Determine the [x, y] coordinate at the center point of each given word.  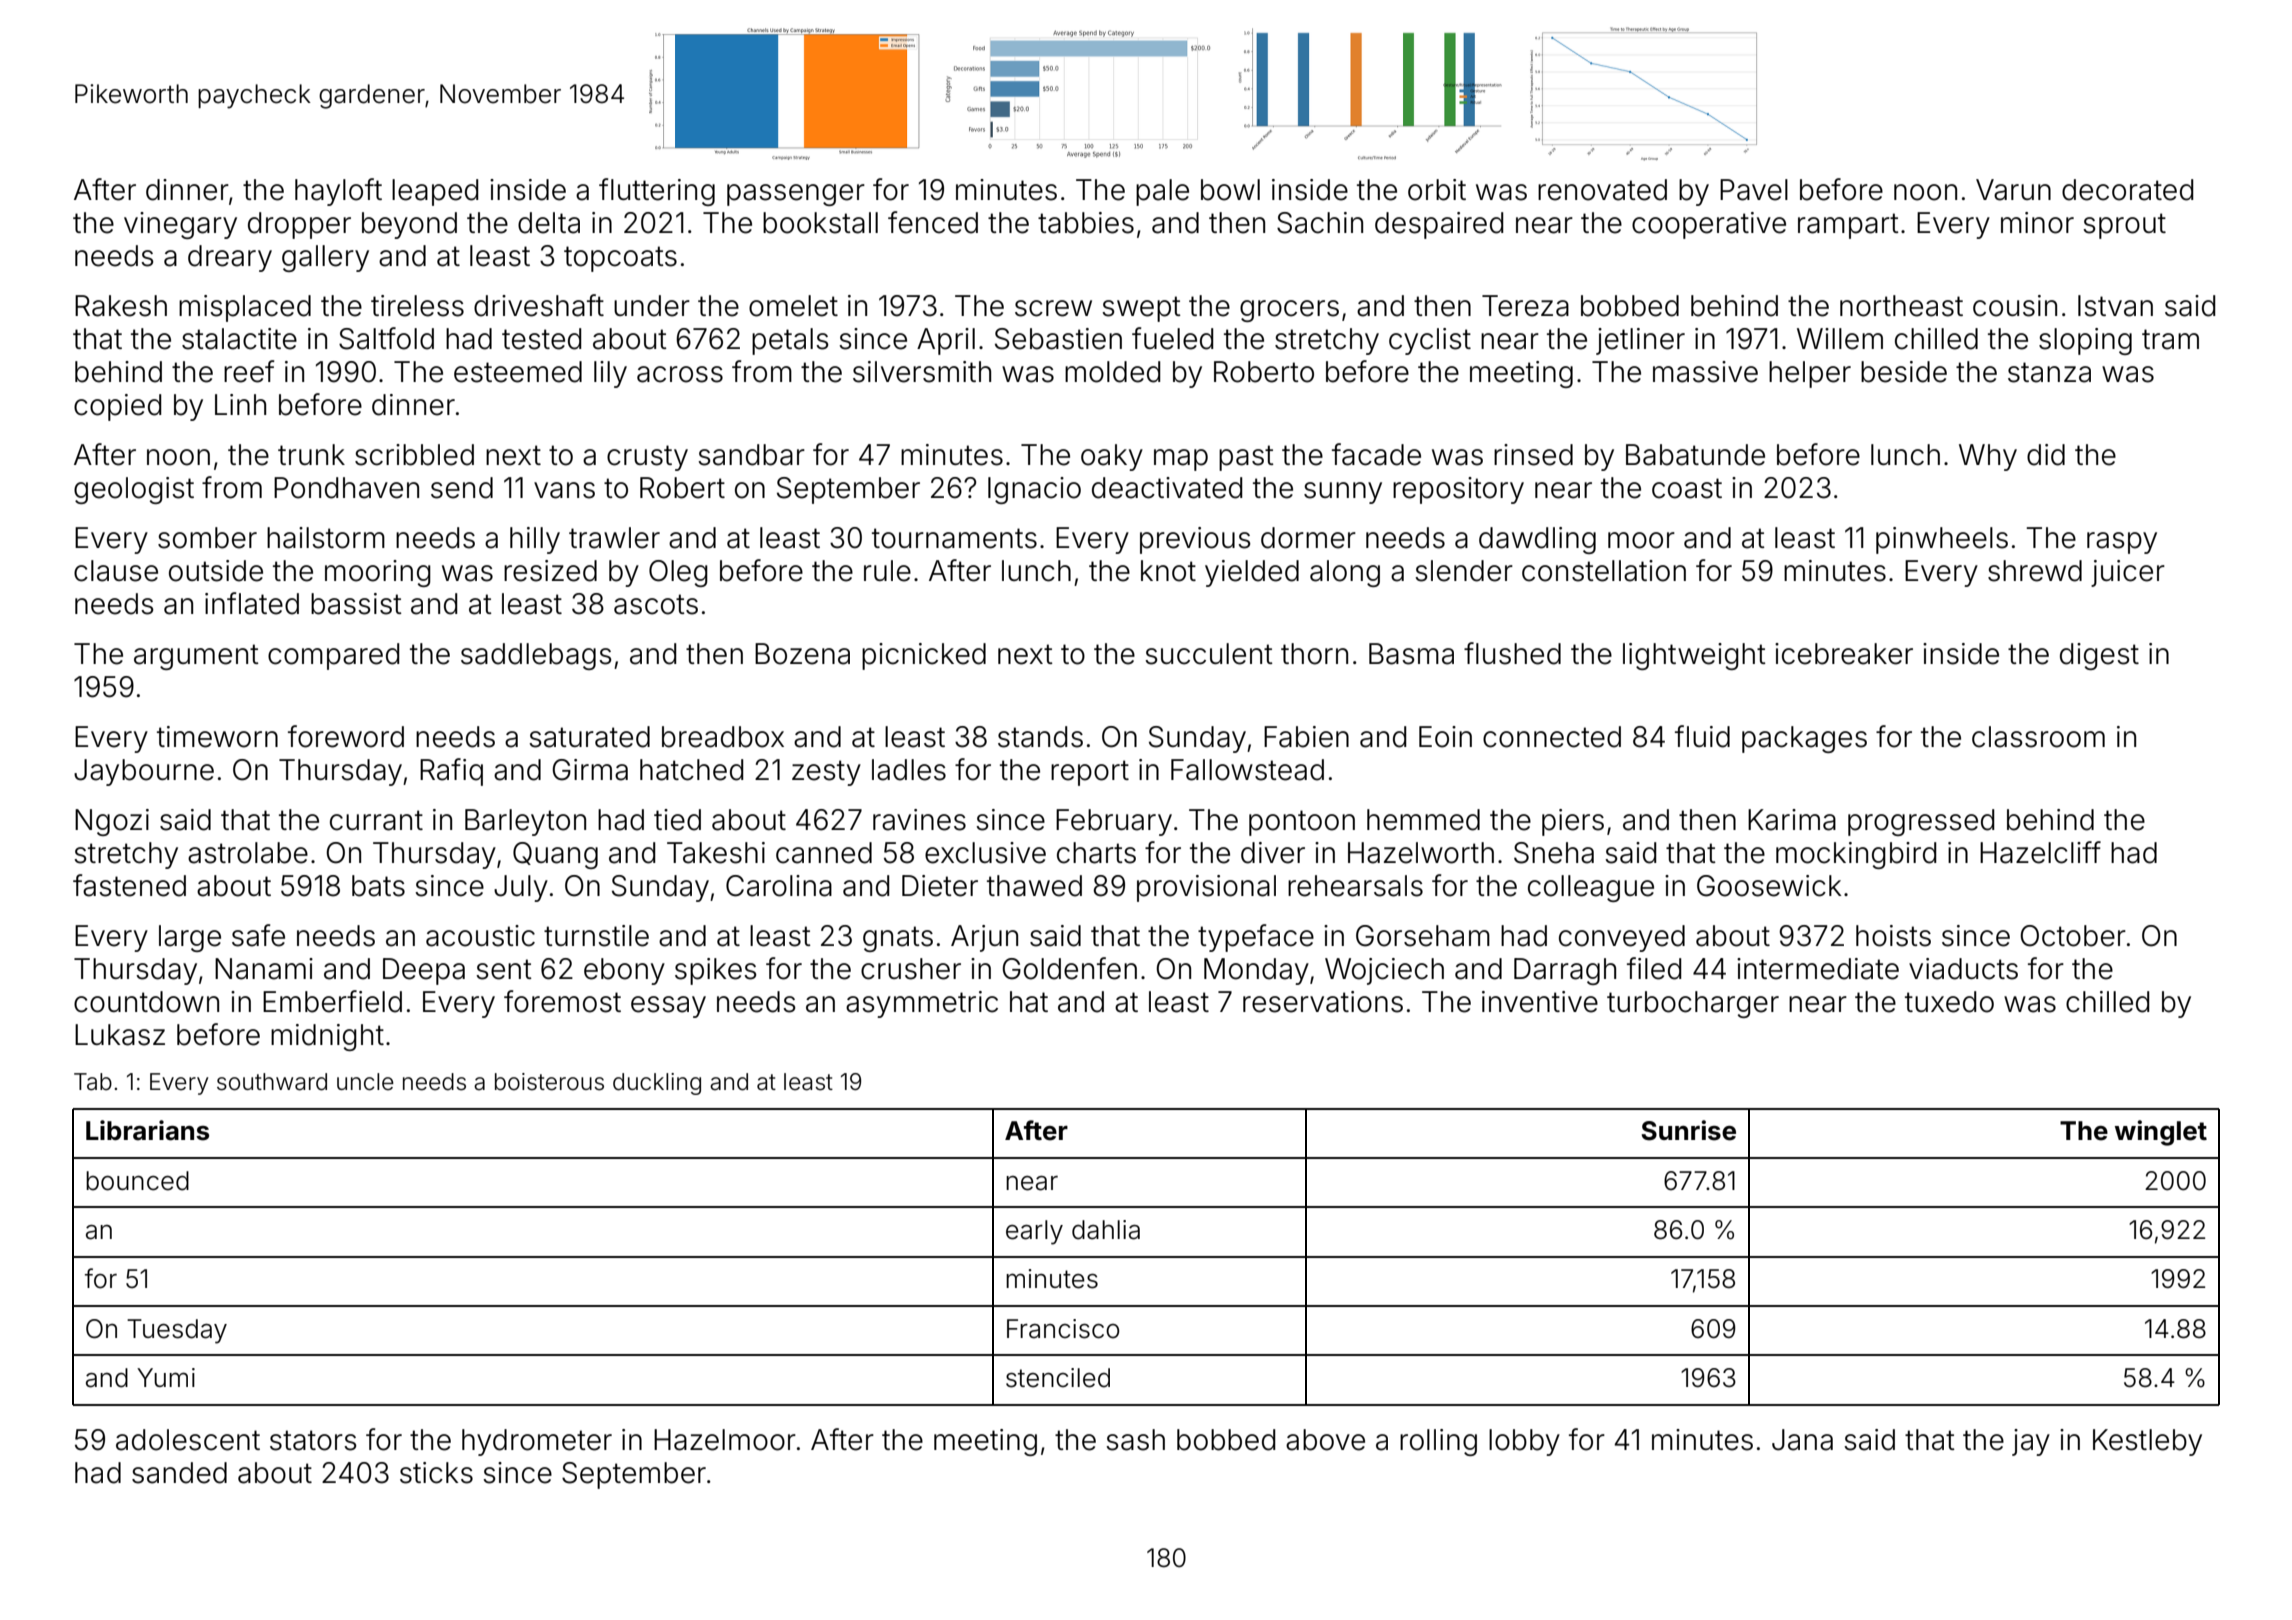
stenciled [1058, 1378]
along [1345, 573]
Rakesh [121, 306]
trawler [614, 538]
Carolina [779, 886]
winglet [2161, 1133]
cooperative [1709, 225]
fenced [933, 222]
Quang [555, 855]
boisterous [549, 1082]
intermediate [1818, 969]
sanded [179, 1473]
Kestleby [2147, 1442]
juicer [2128, 573]
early [1034, 1232]
